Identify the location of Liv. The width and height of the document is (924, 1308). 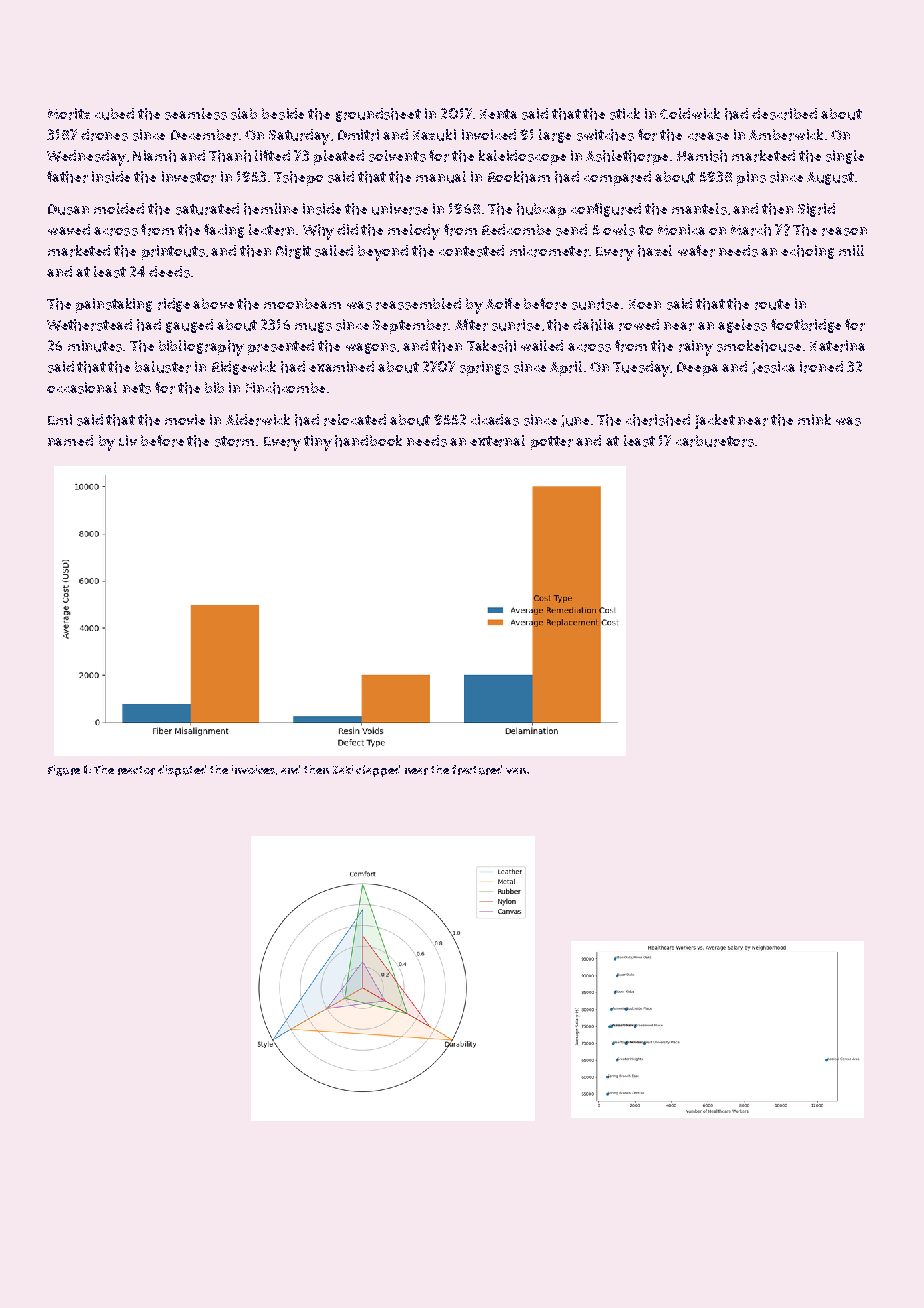
(128, 440).
